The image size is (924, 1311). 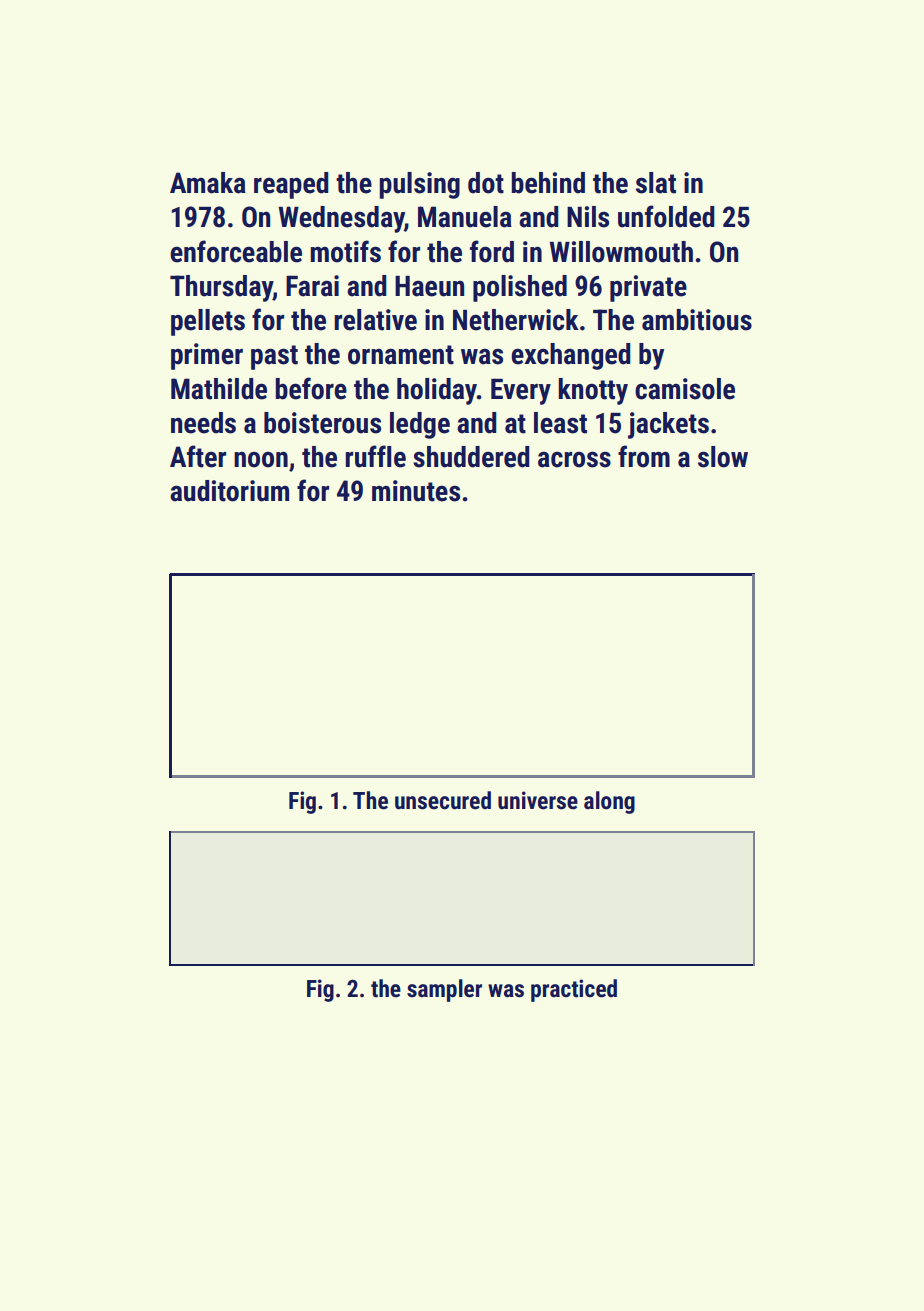 What do you see at coordinates (574, 990) in the screenshot?
I see `practiced` at bounding box center [574, 990].
